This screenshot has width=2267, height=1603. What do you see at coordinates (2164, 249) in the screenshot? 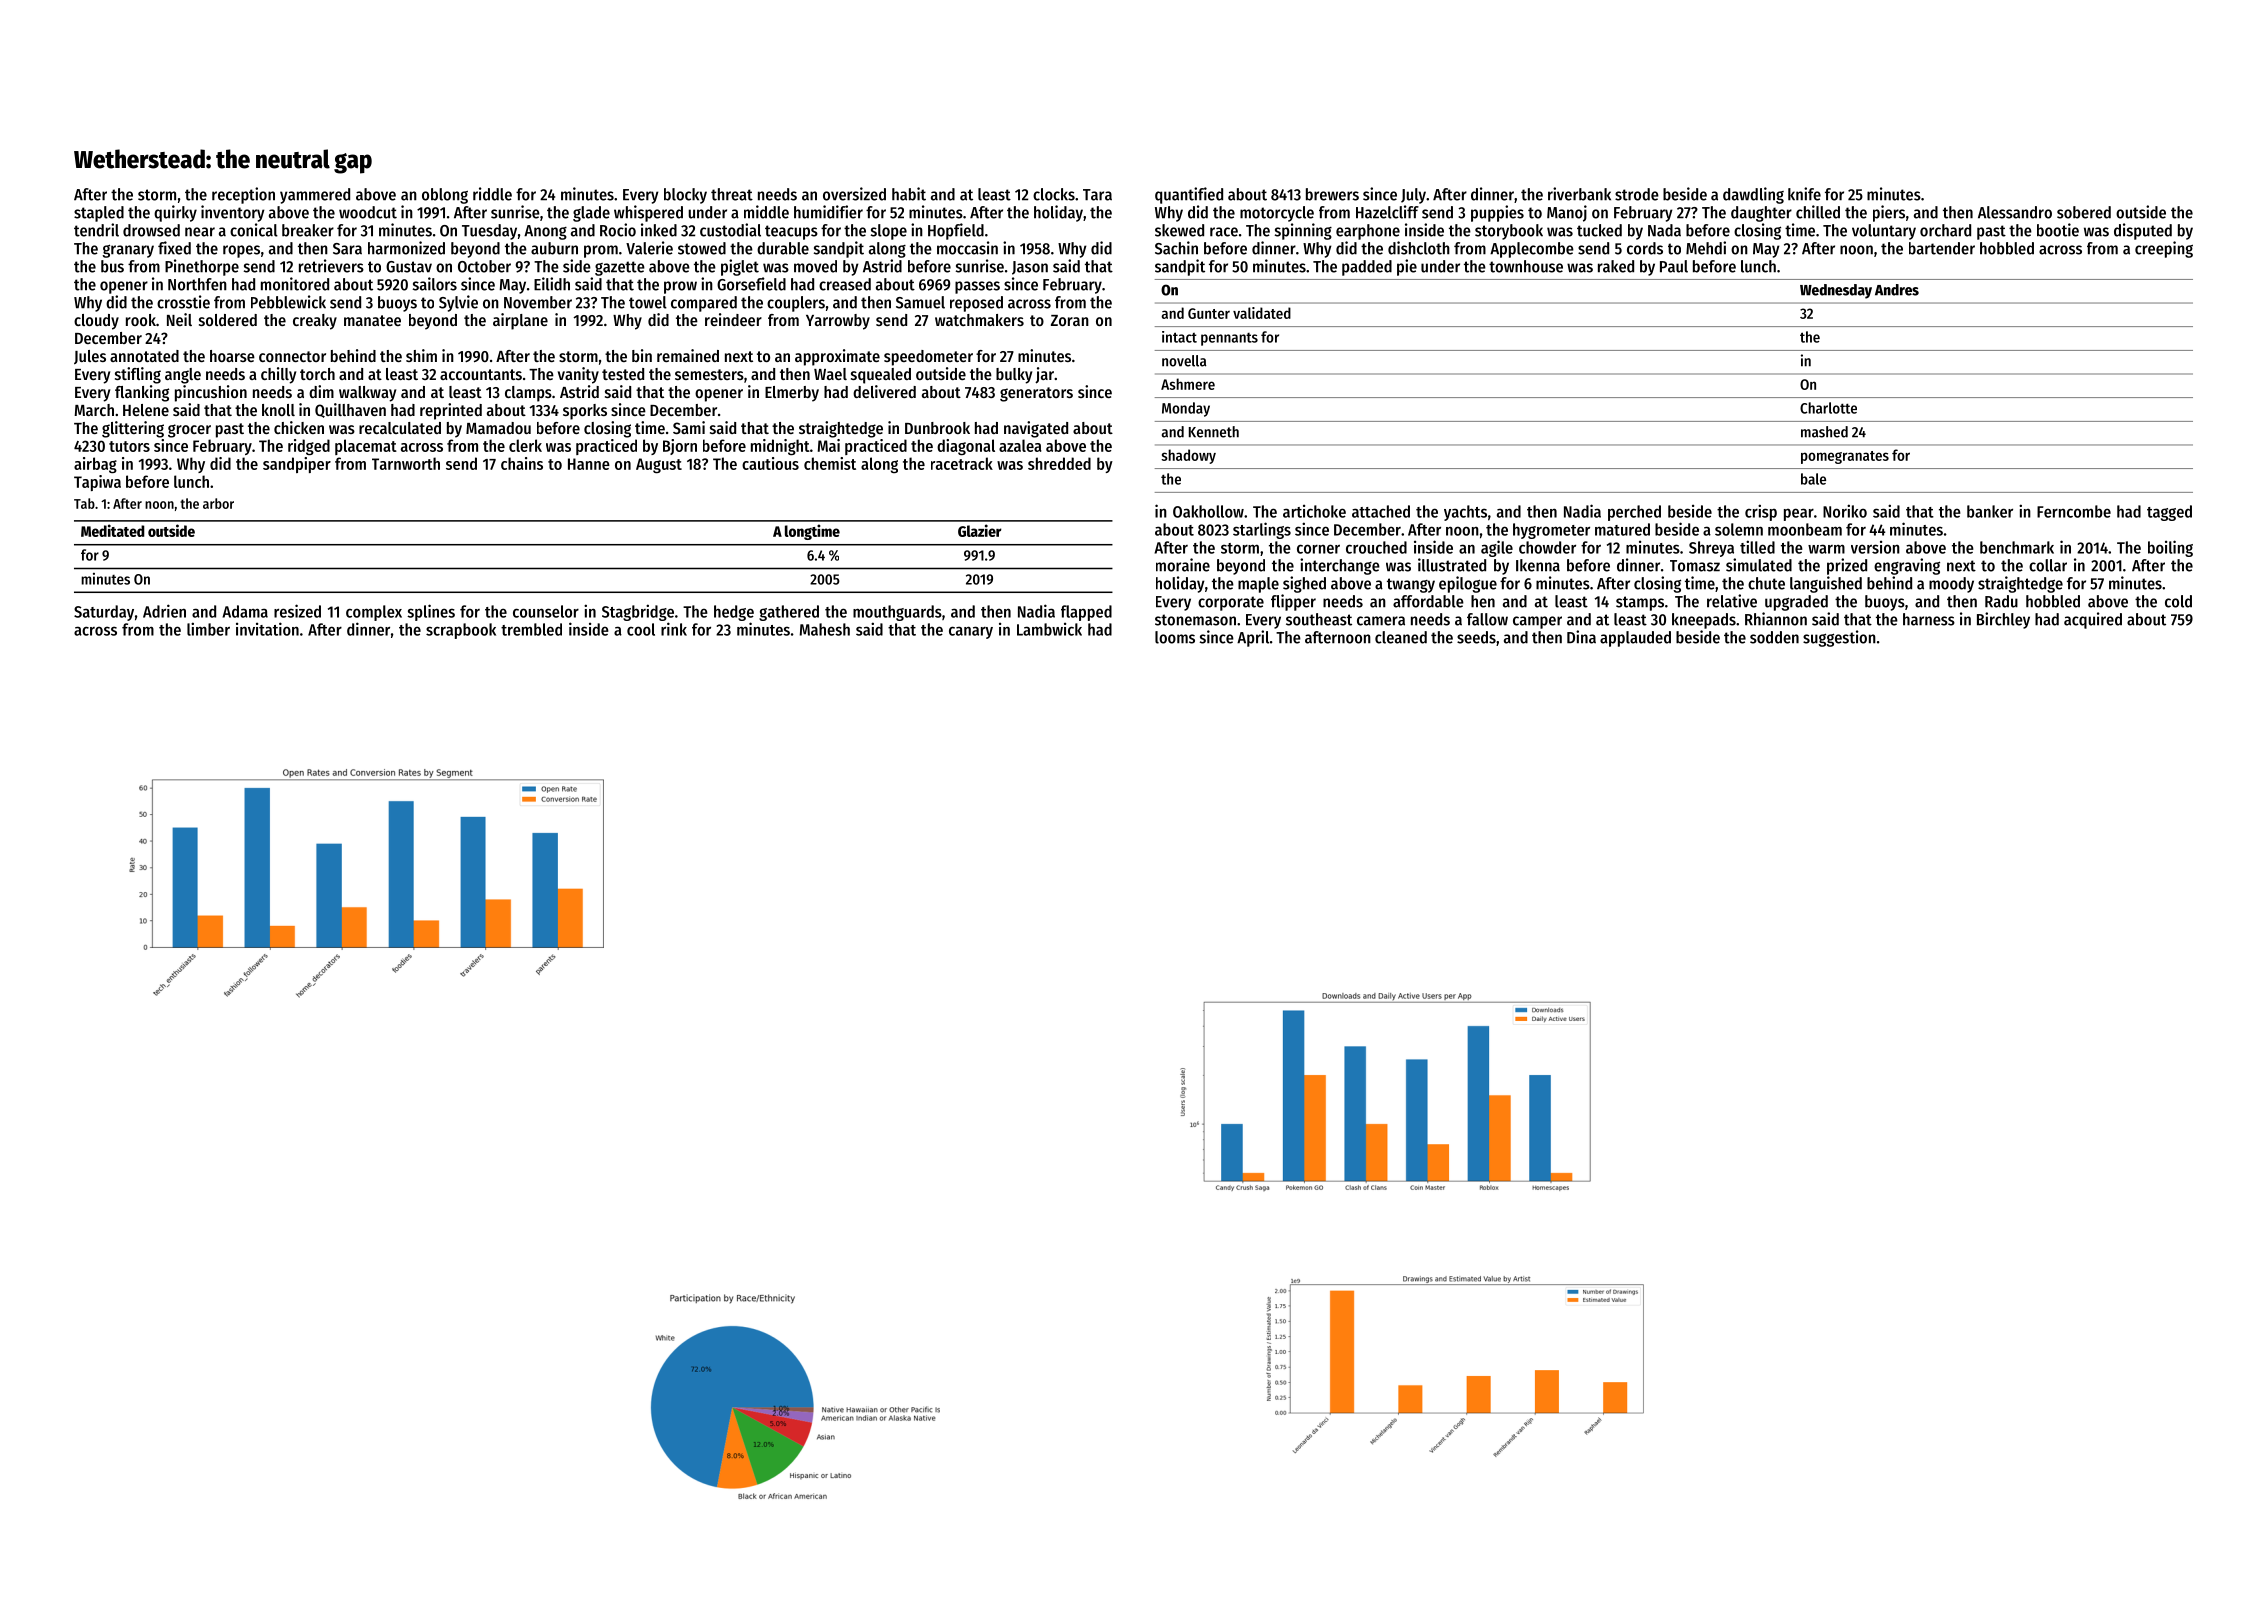
I see `creeping` at bounding box center [2164, 249].
